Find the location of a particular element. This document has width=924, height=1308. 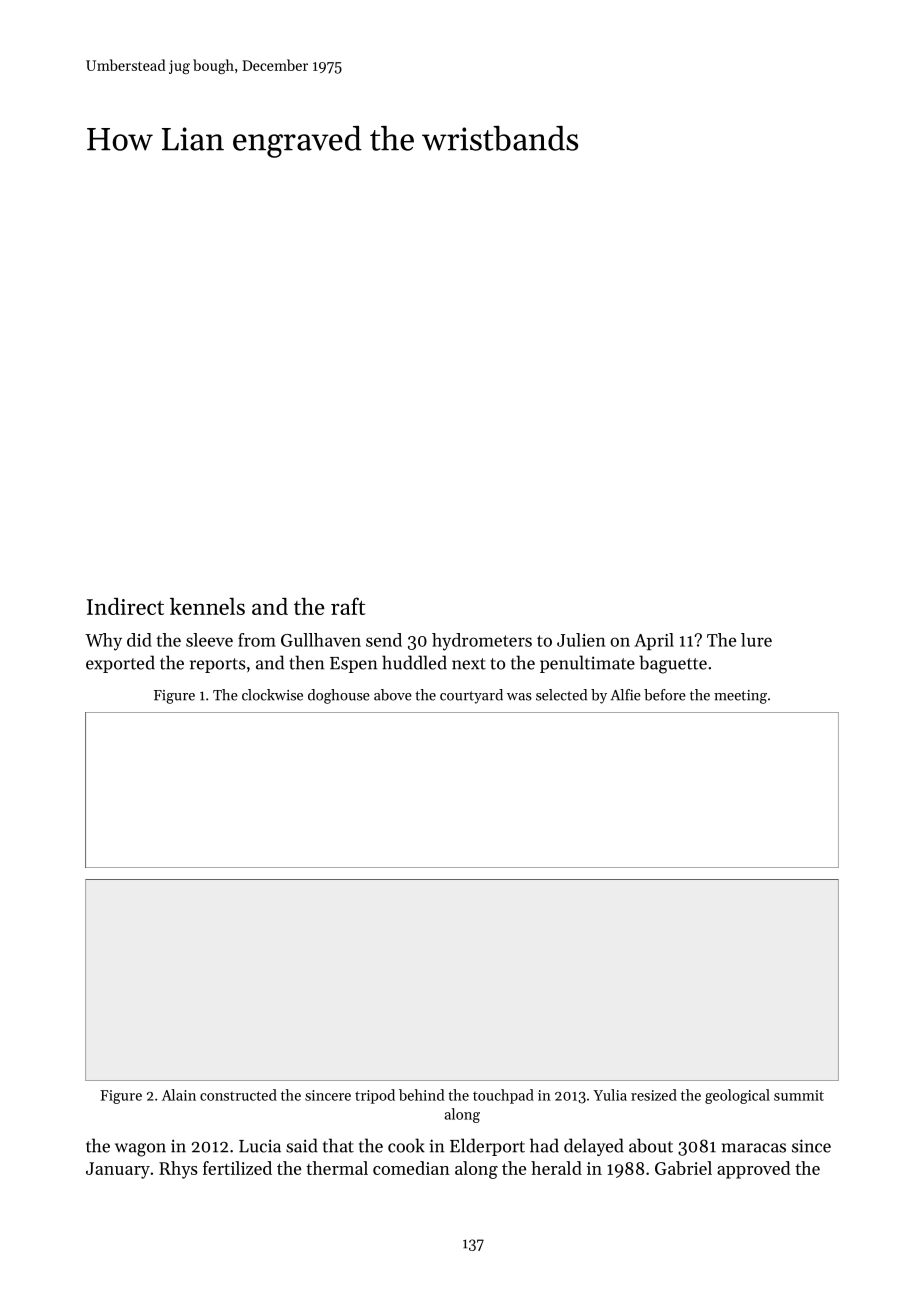

Rhys is located at coordinates (178, 1170).
